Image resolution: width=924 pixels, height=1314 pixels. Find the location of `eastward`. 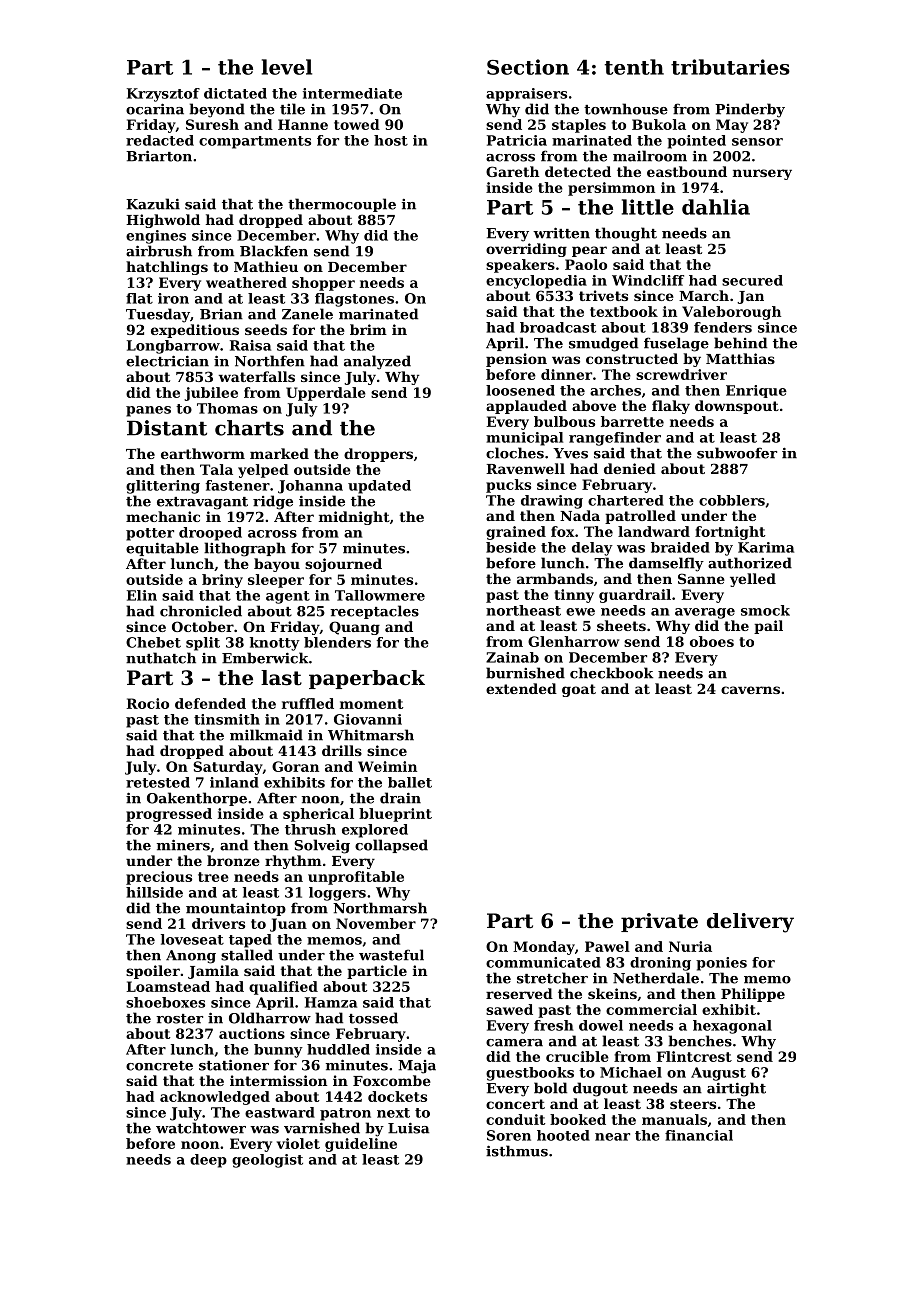

eastward is located at coordinates (280, 1112).
